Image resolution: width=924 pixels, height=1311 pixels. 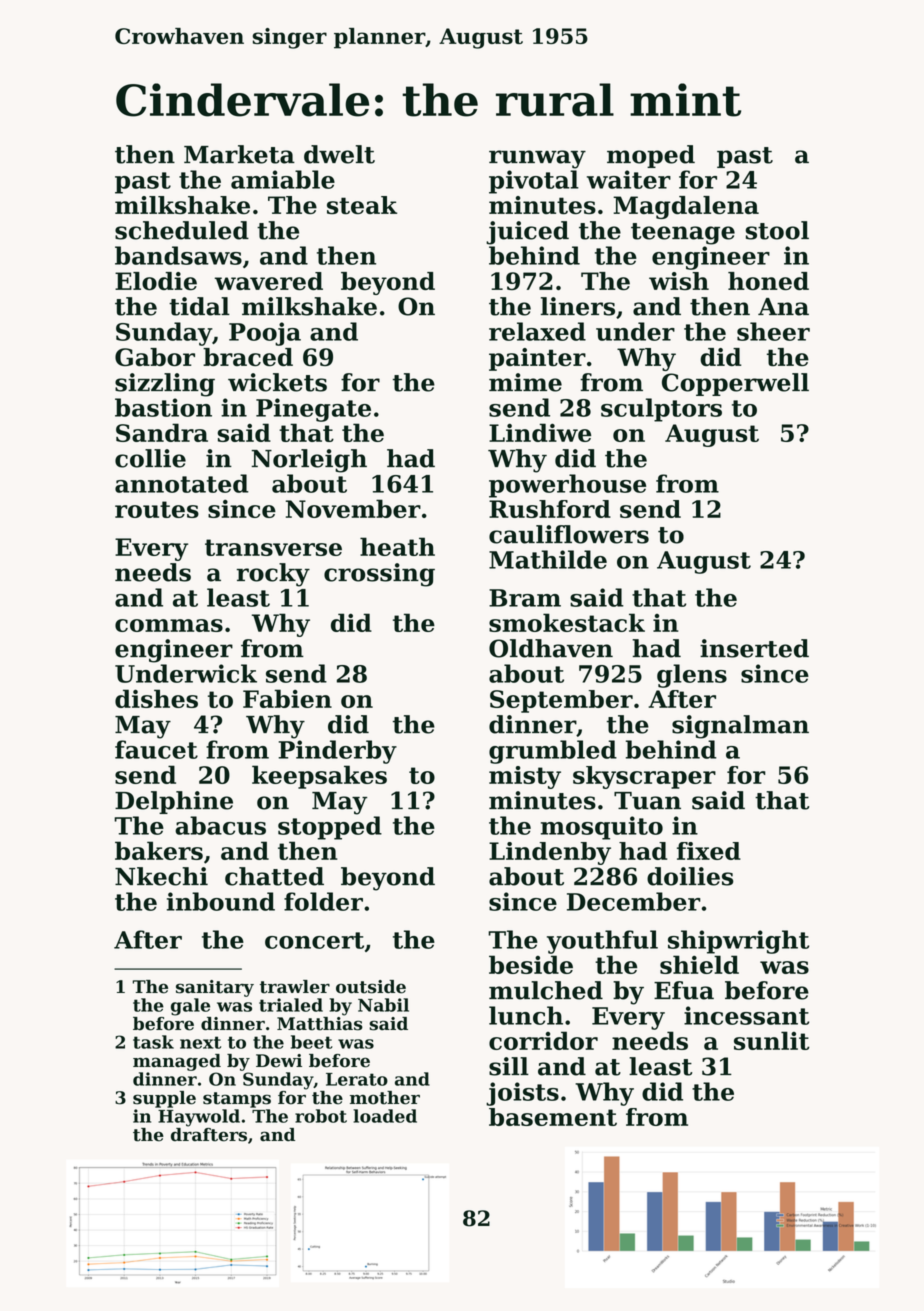 What do you see at coordinates (537, 159) in the document?
I see `runway` at bounding box center [537, 159].
